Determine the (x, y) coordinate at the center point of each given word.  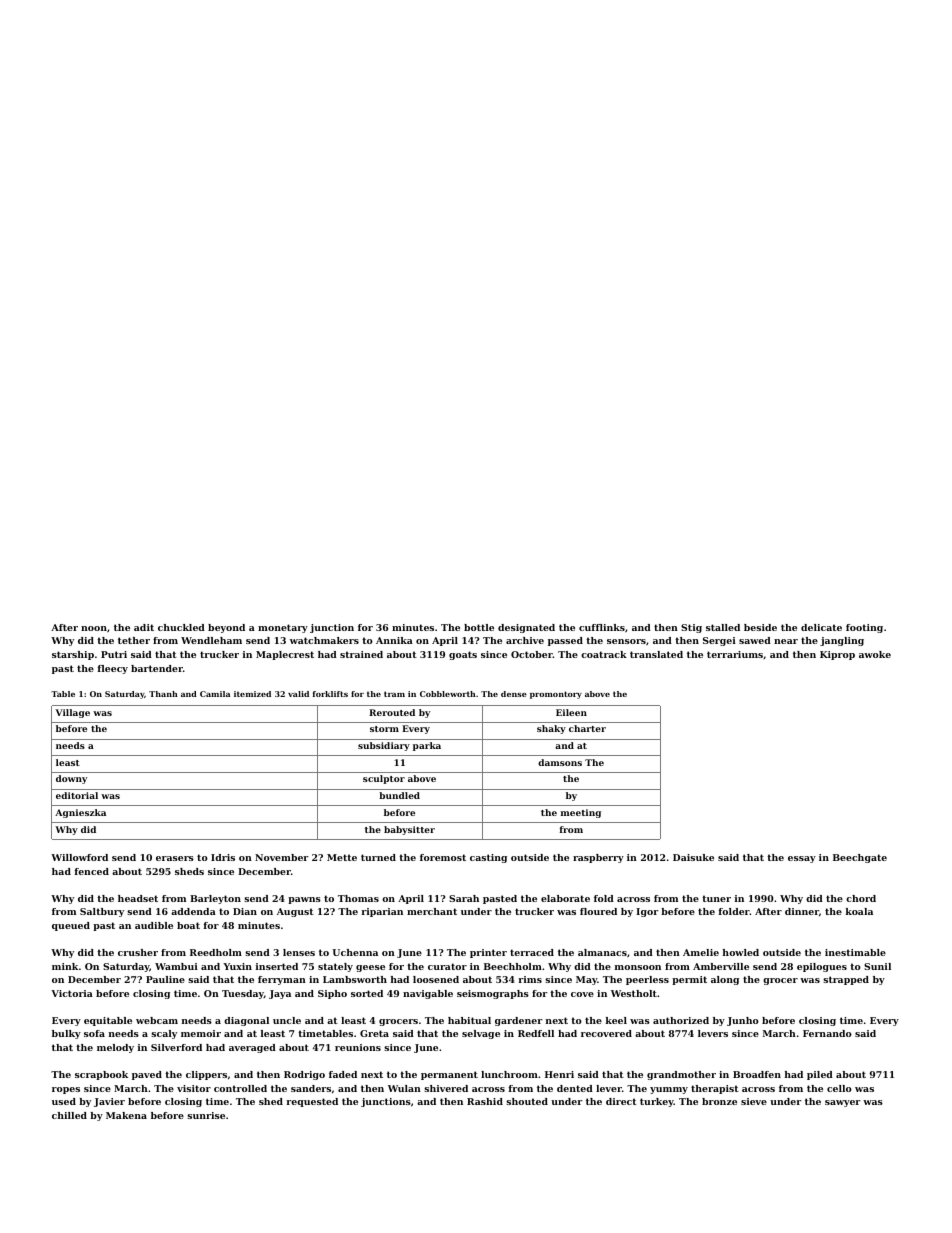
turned (378, 857)
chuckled (181, 627)
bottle (479, 627)
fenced (92, 871)
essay (802, 859)
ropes (66, 1090)
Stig (691, 628)
